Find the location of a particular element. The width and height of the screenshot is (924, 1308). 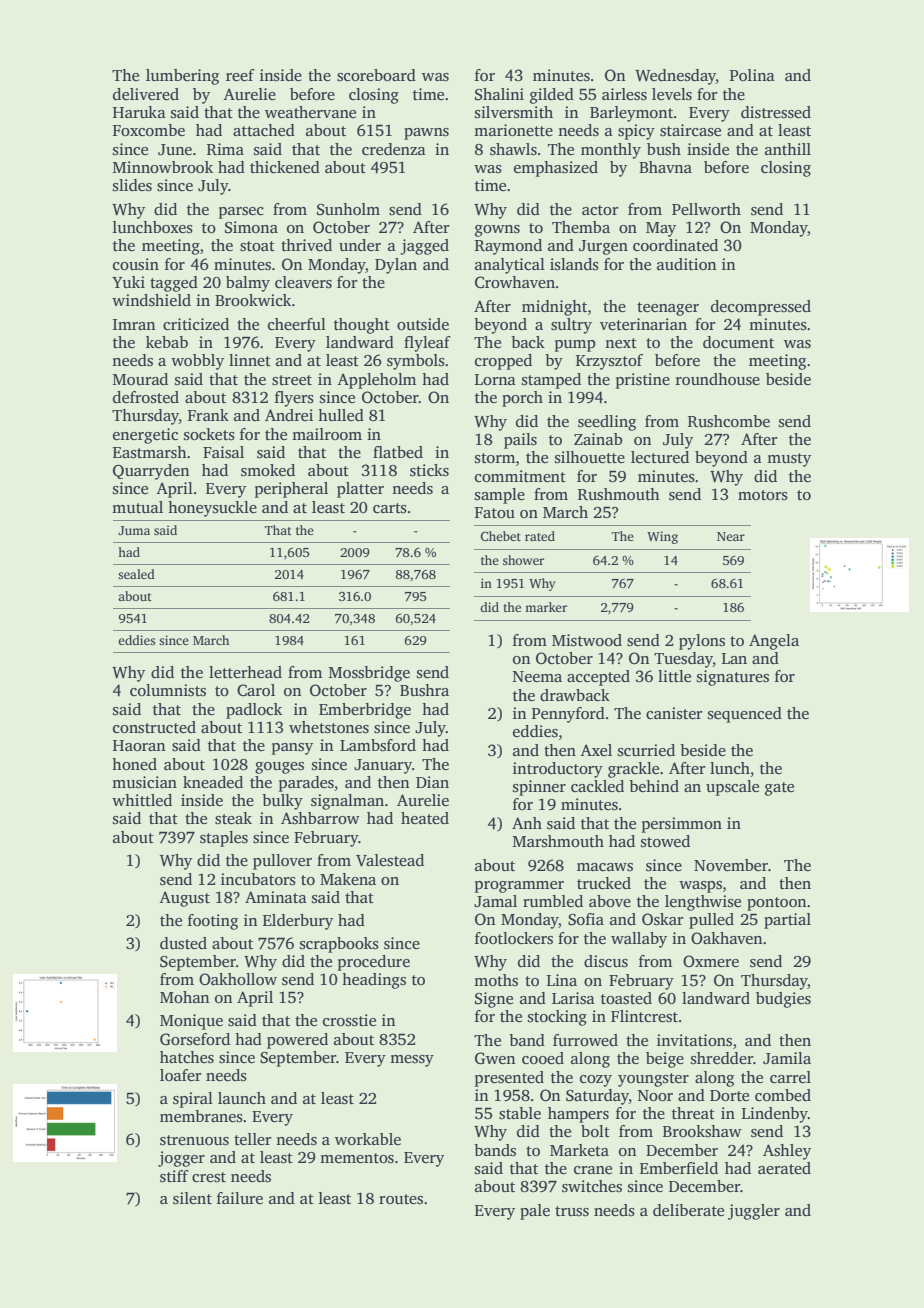

wasps is located at coordinates (700, 887).
